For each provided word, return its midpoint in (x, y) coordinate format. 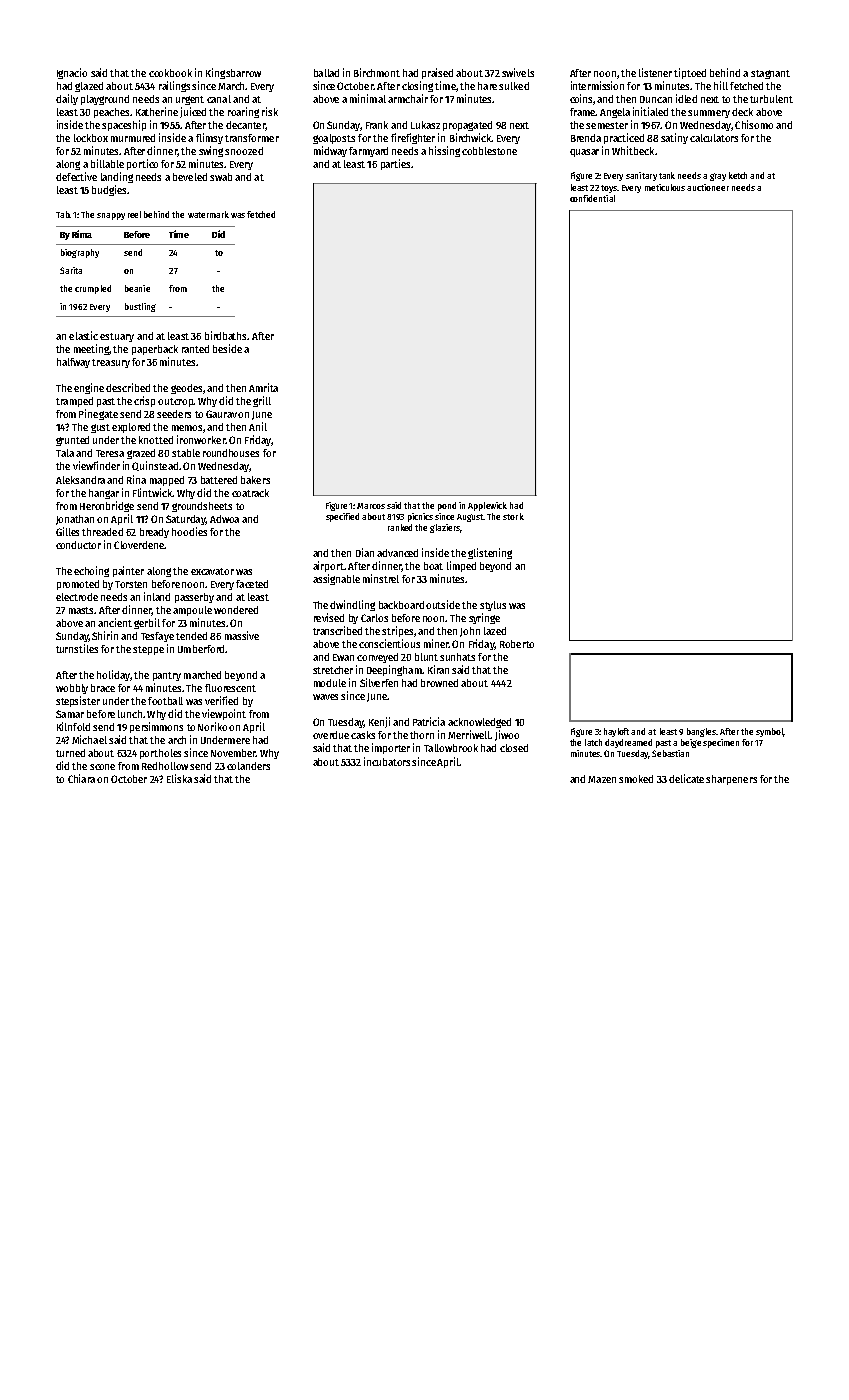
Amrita (263, 387)
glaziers (445, 528)
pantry (167, 676)
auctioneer (708, 187)
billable (107, 163)
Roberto (517, 644)
